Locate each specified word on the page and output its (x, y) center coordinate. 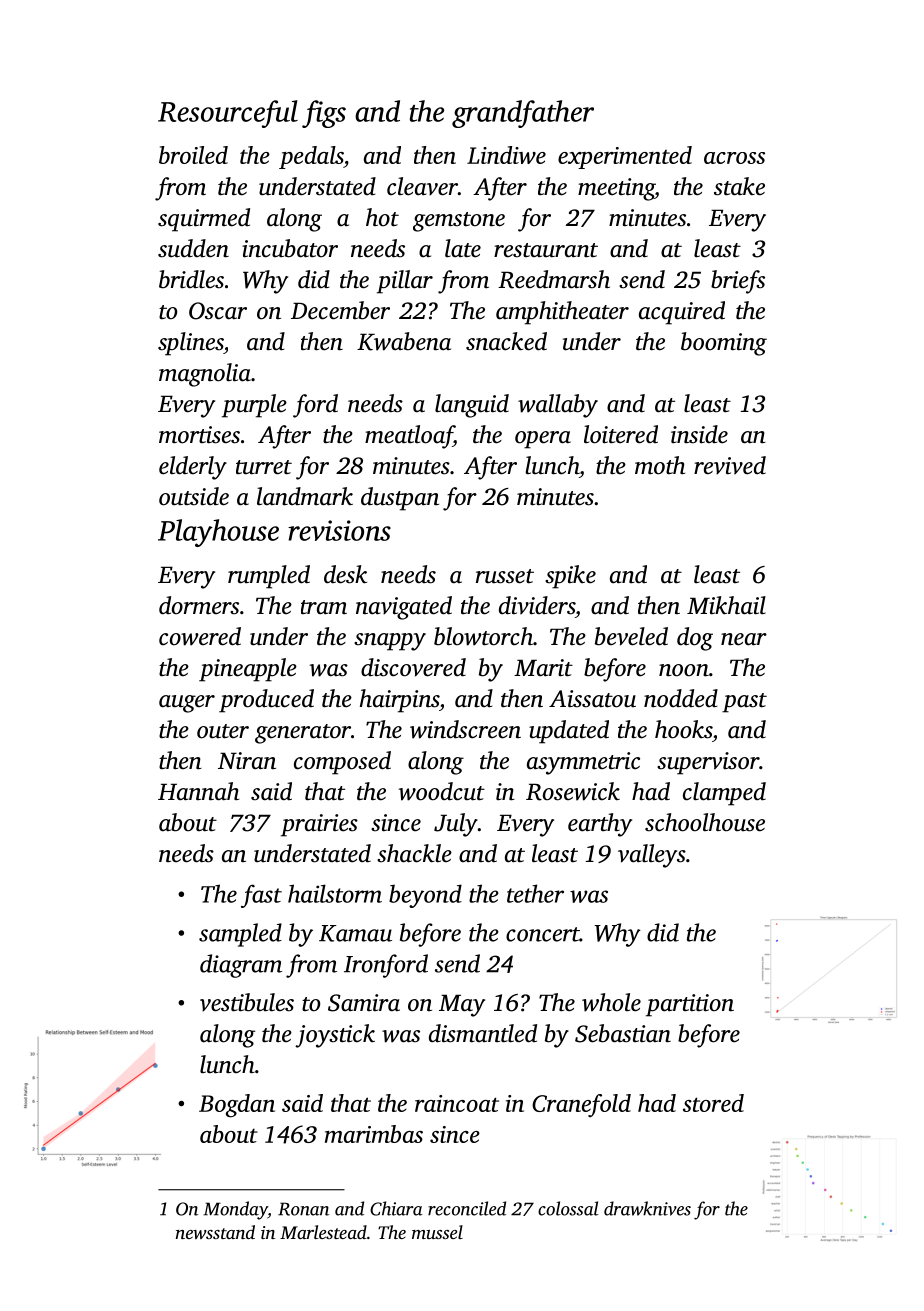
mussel (437, 1232)
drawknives (647, 1208)
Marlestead (323, 1232)
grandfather (523, 114)
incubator (290, 248)
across (734, 158)
